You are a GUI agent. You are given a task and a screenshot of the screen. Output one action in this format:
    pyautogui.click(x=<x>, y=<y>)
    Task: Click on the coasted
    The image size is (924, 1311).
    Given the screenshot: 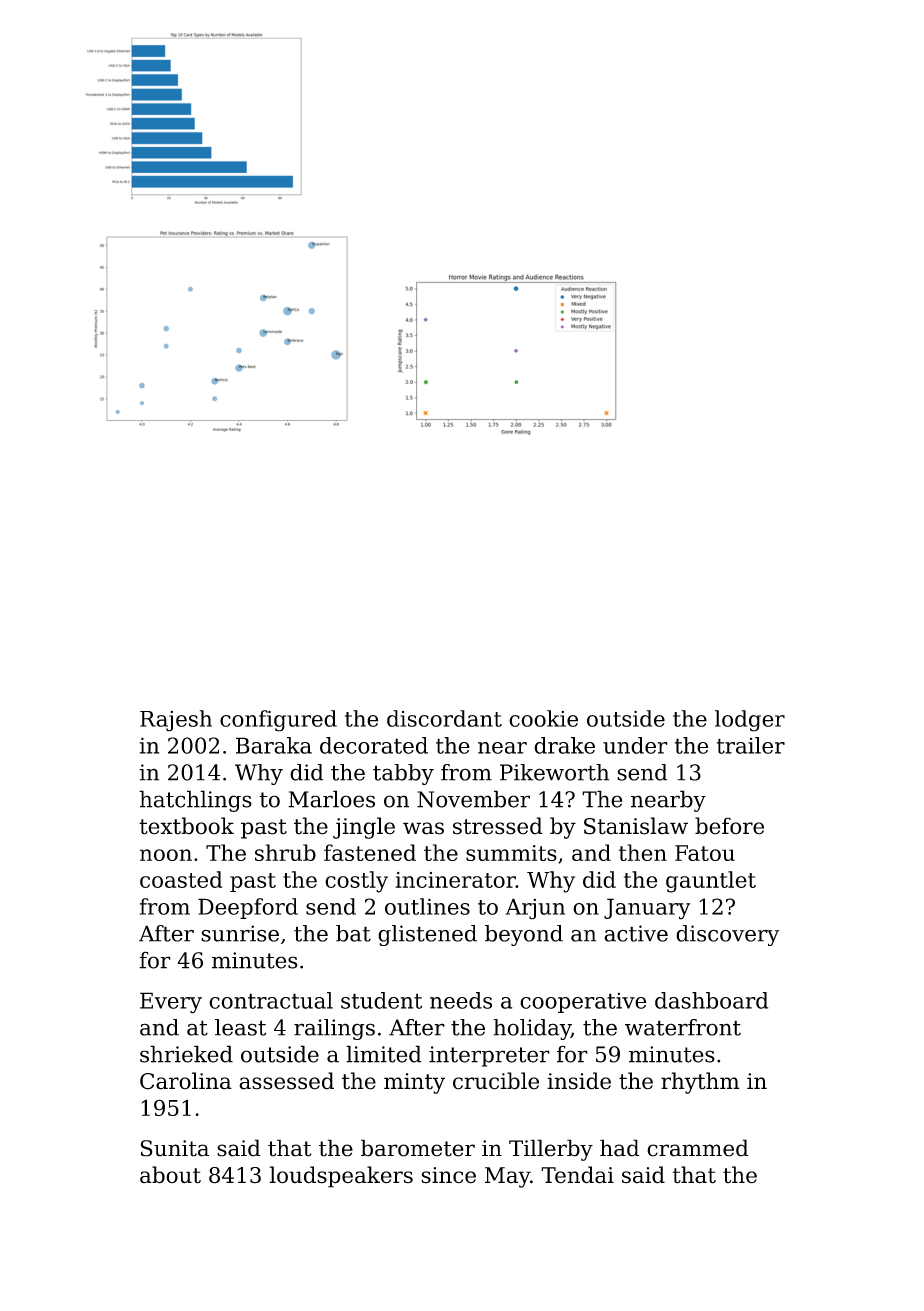 What is the action you would take?
    pyautogui.click(x=181, y=879)
